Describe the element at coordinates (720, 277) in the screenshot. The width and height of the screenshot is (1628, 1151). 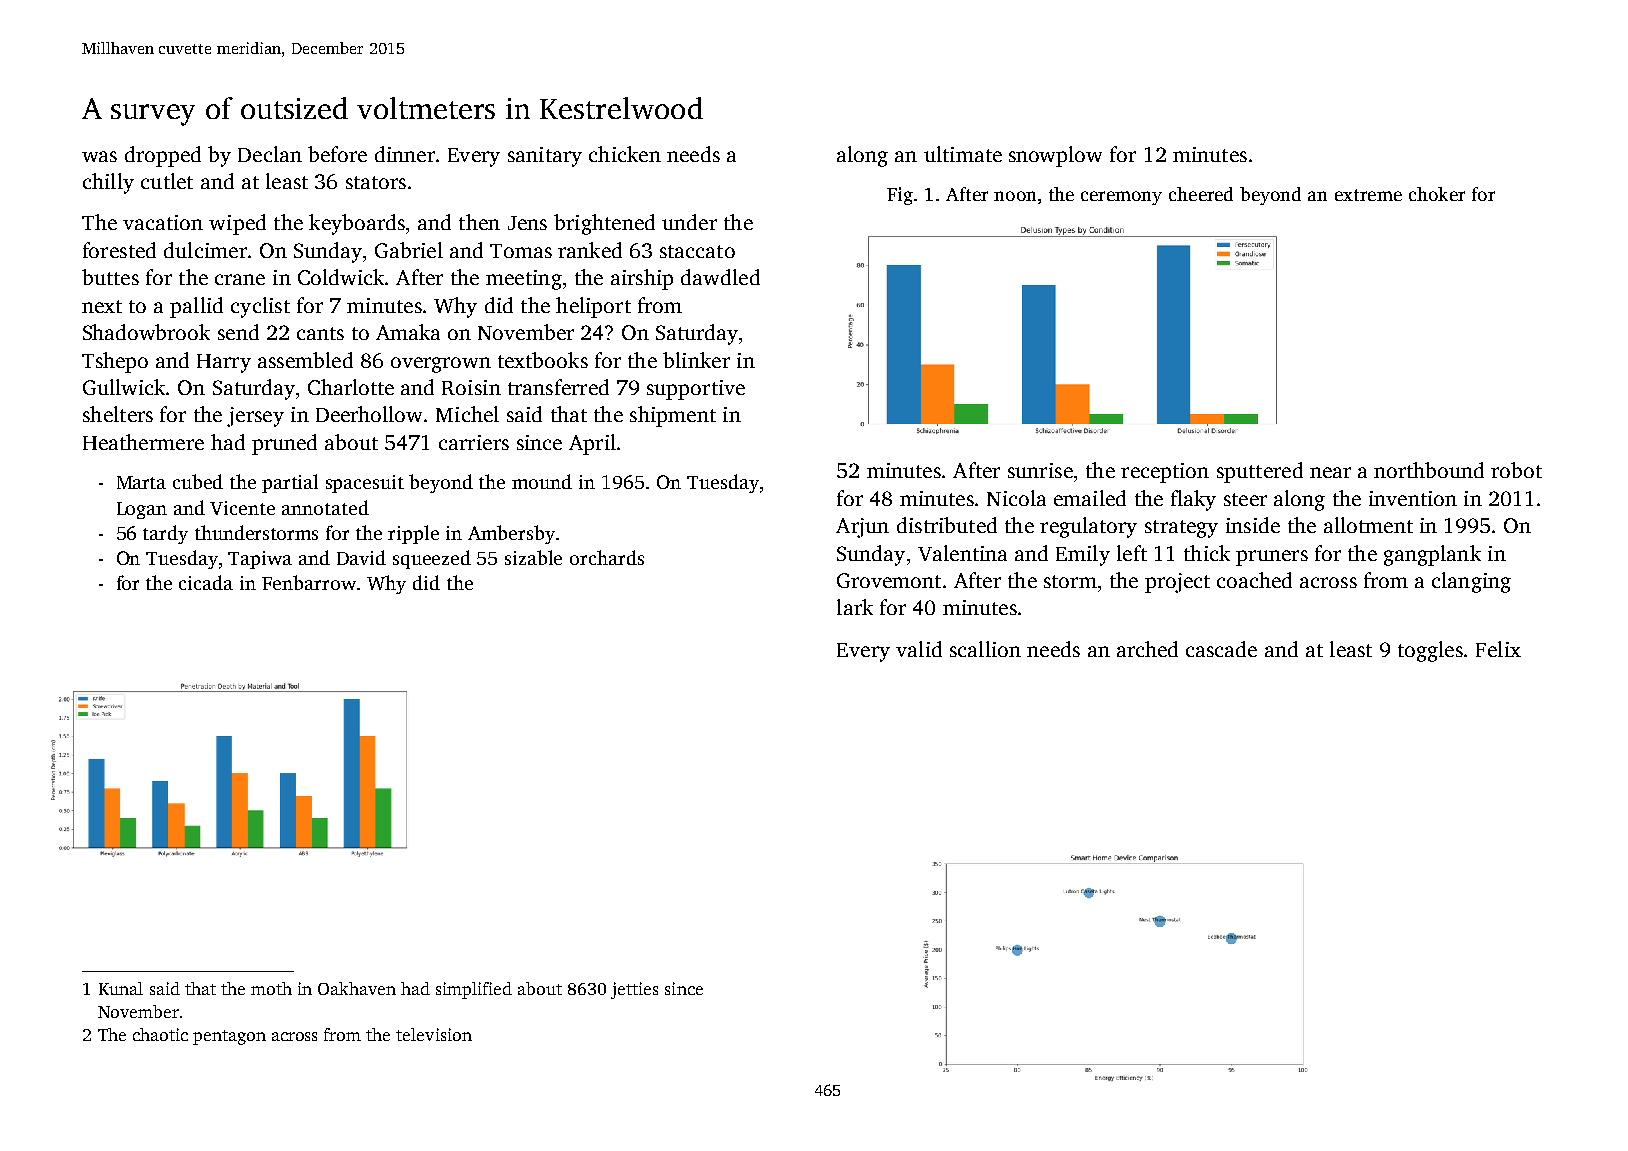
I see `dawdled` at that location.
